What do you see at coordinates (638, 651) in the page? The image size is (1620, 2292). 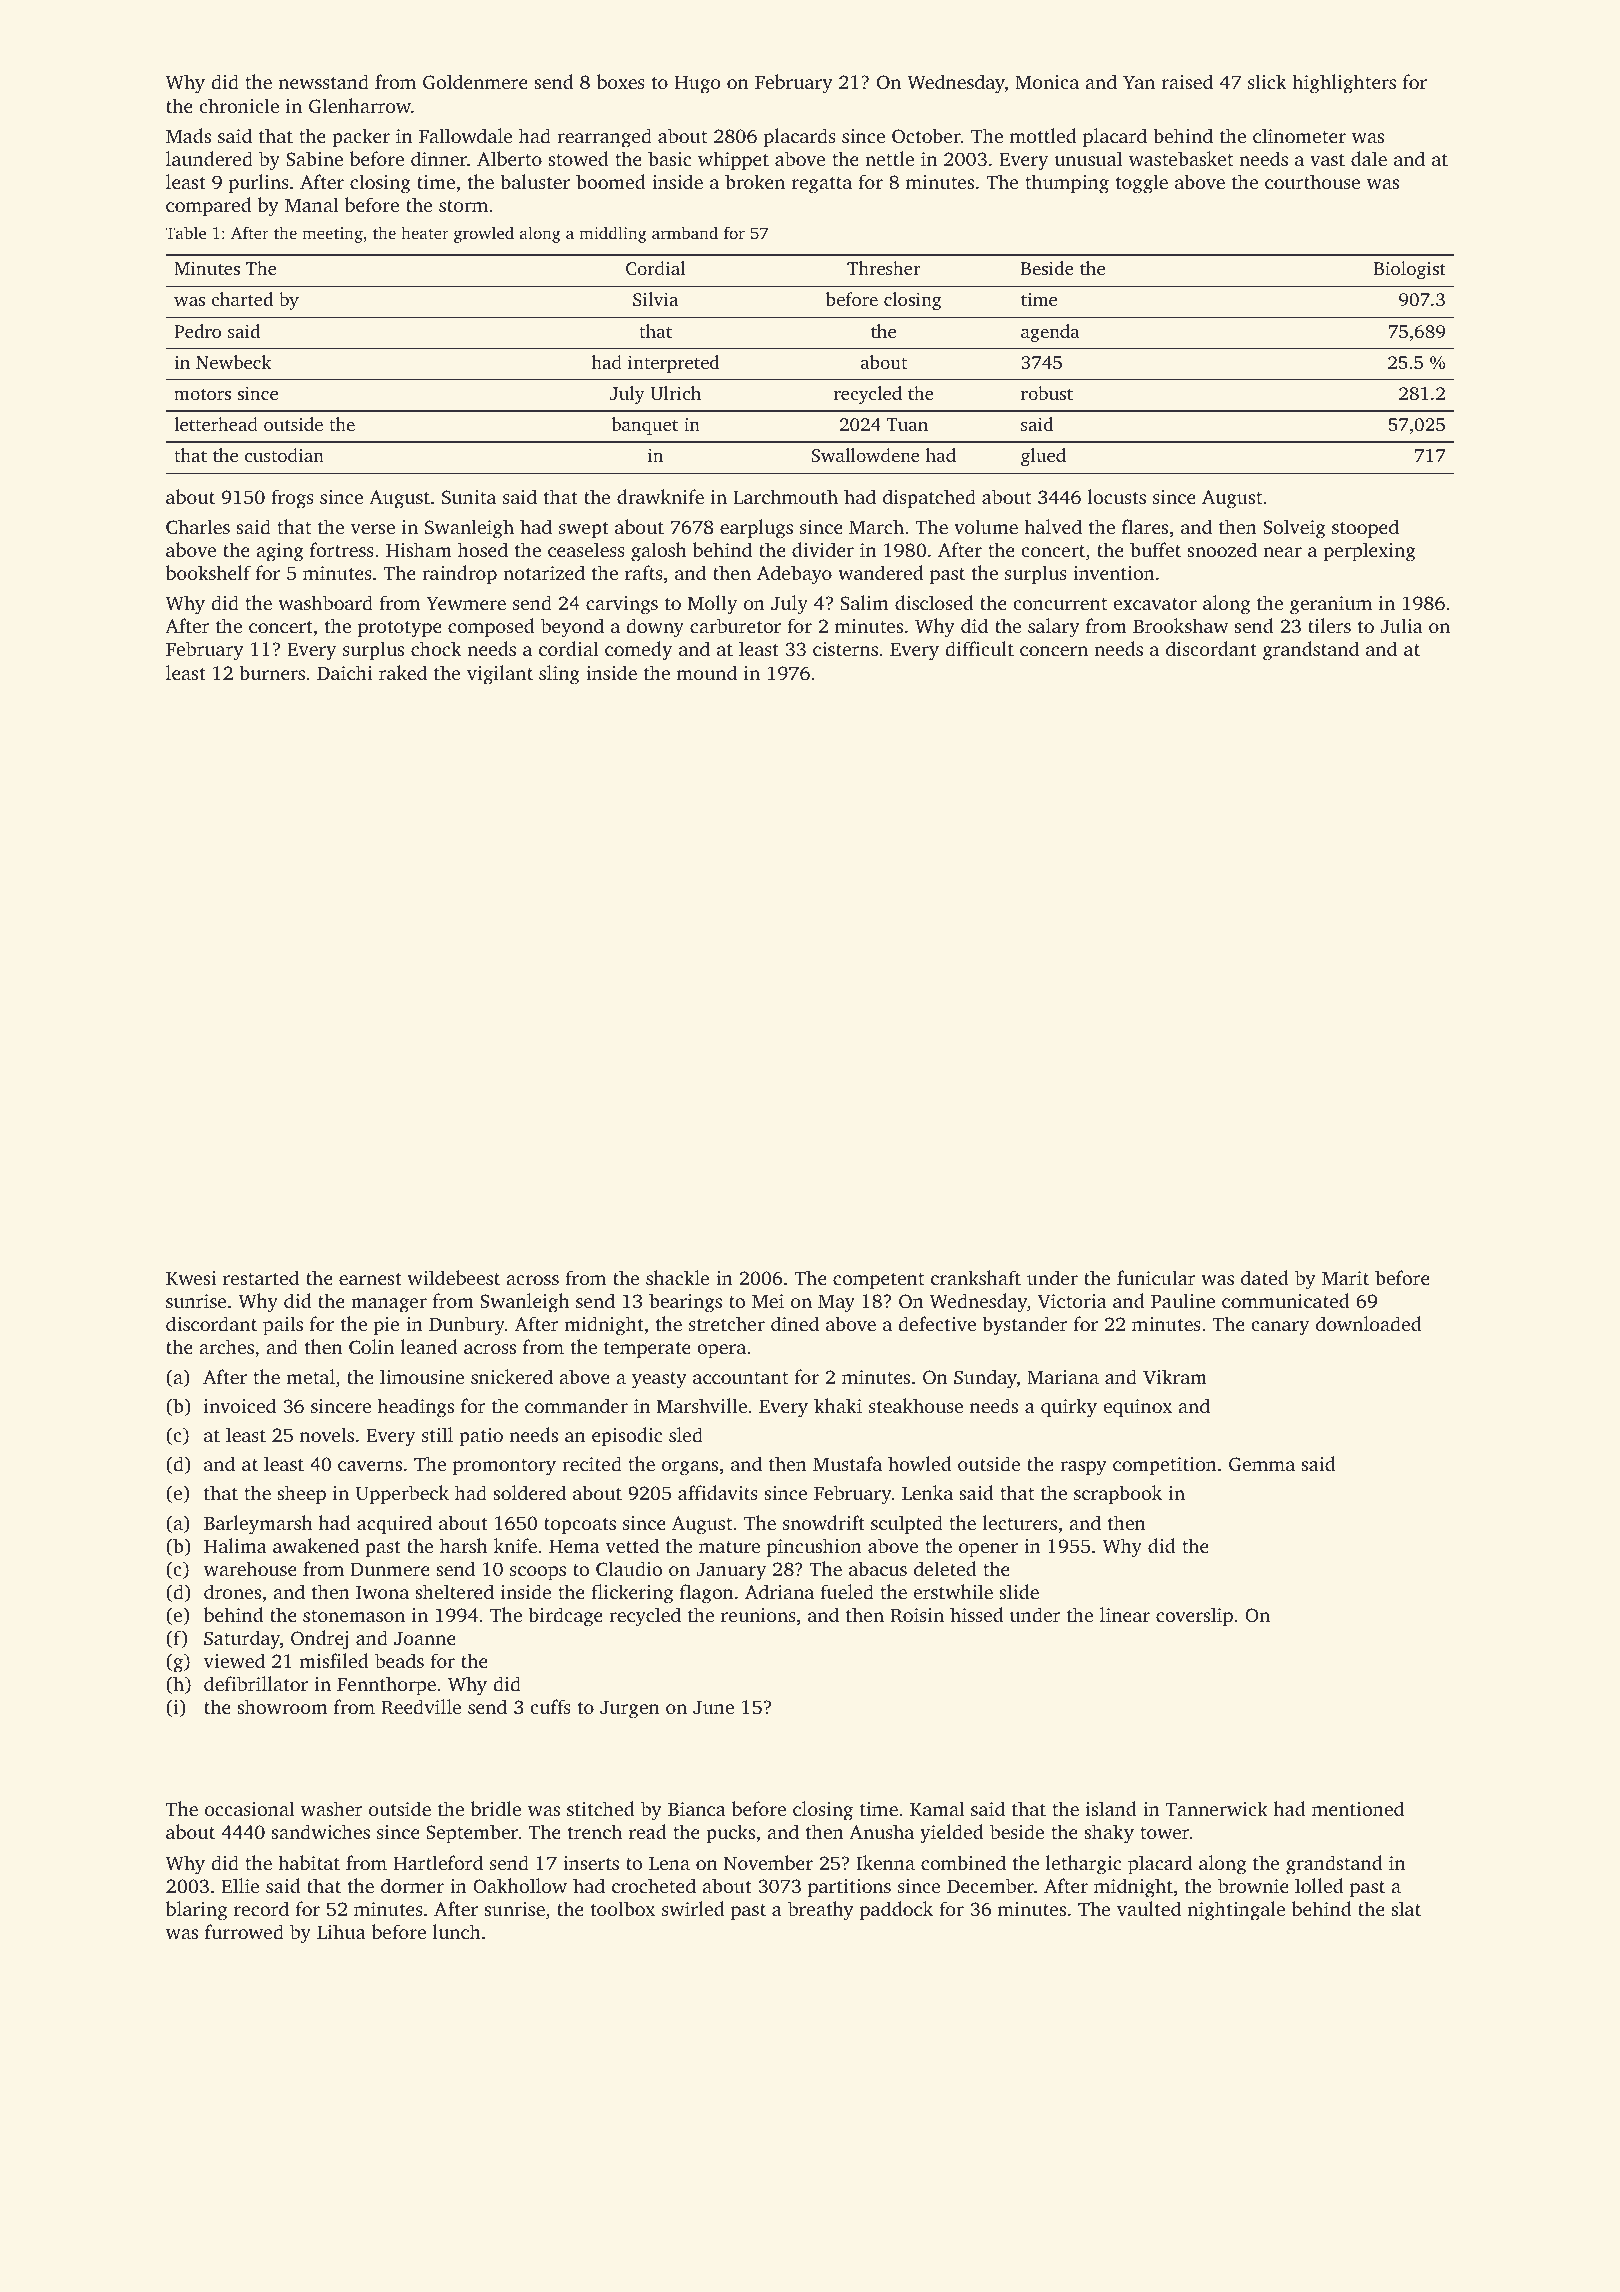 I see `comedy` at bounding box center [638, 651].
